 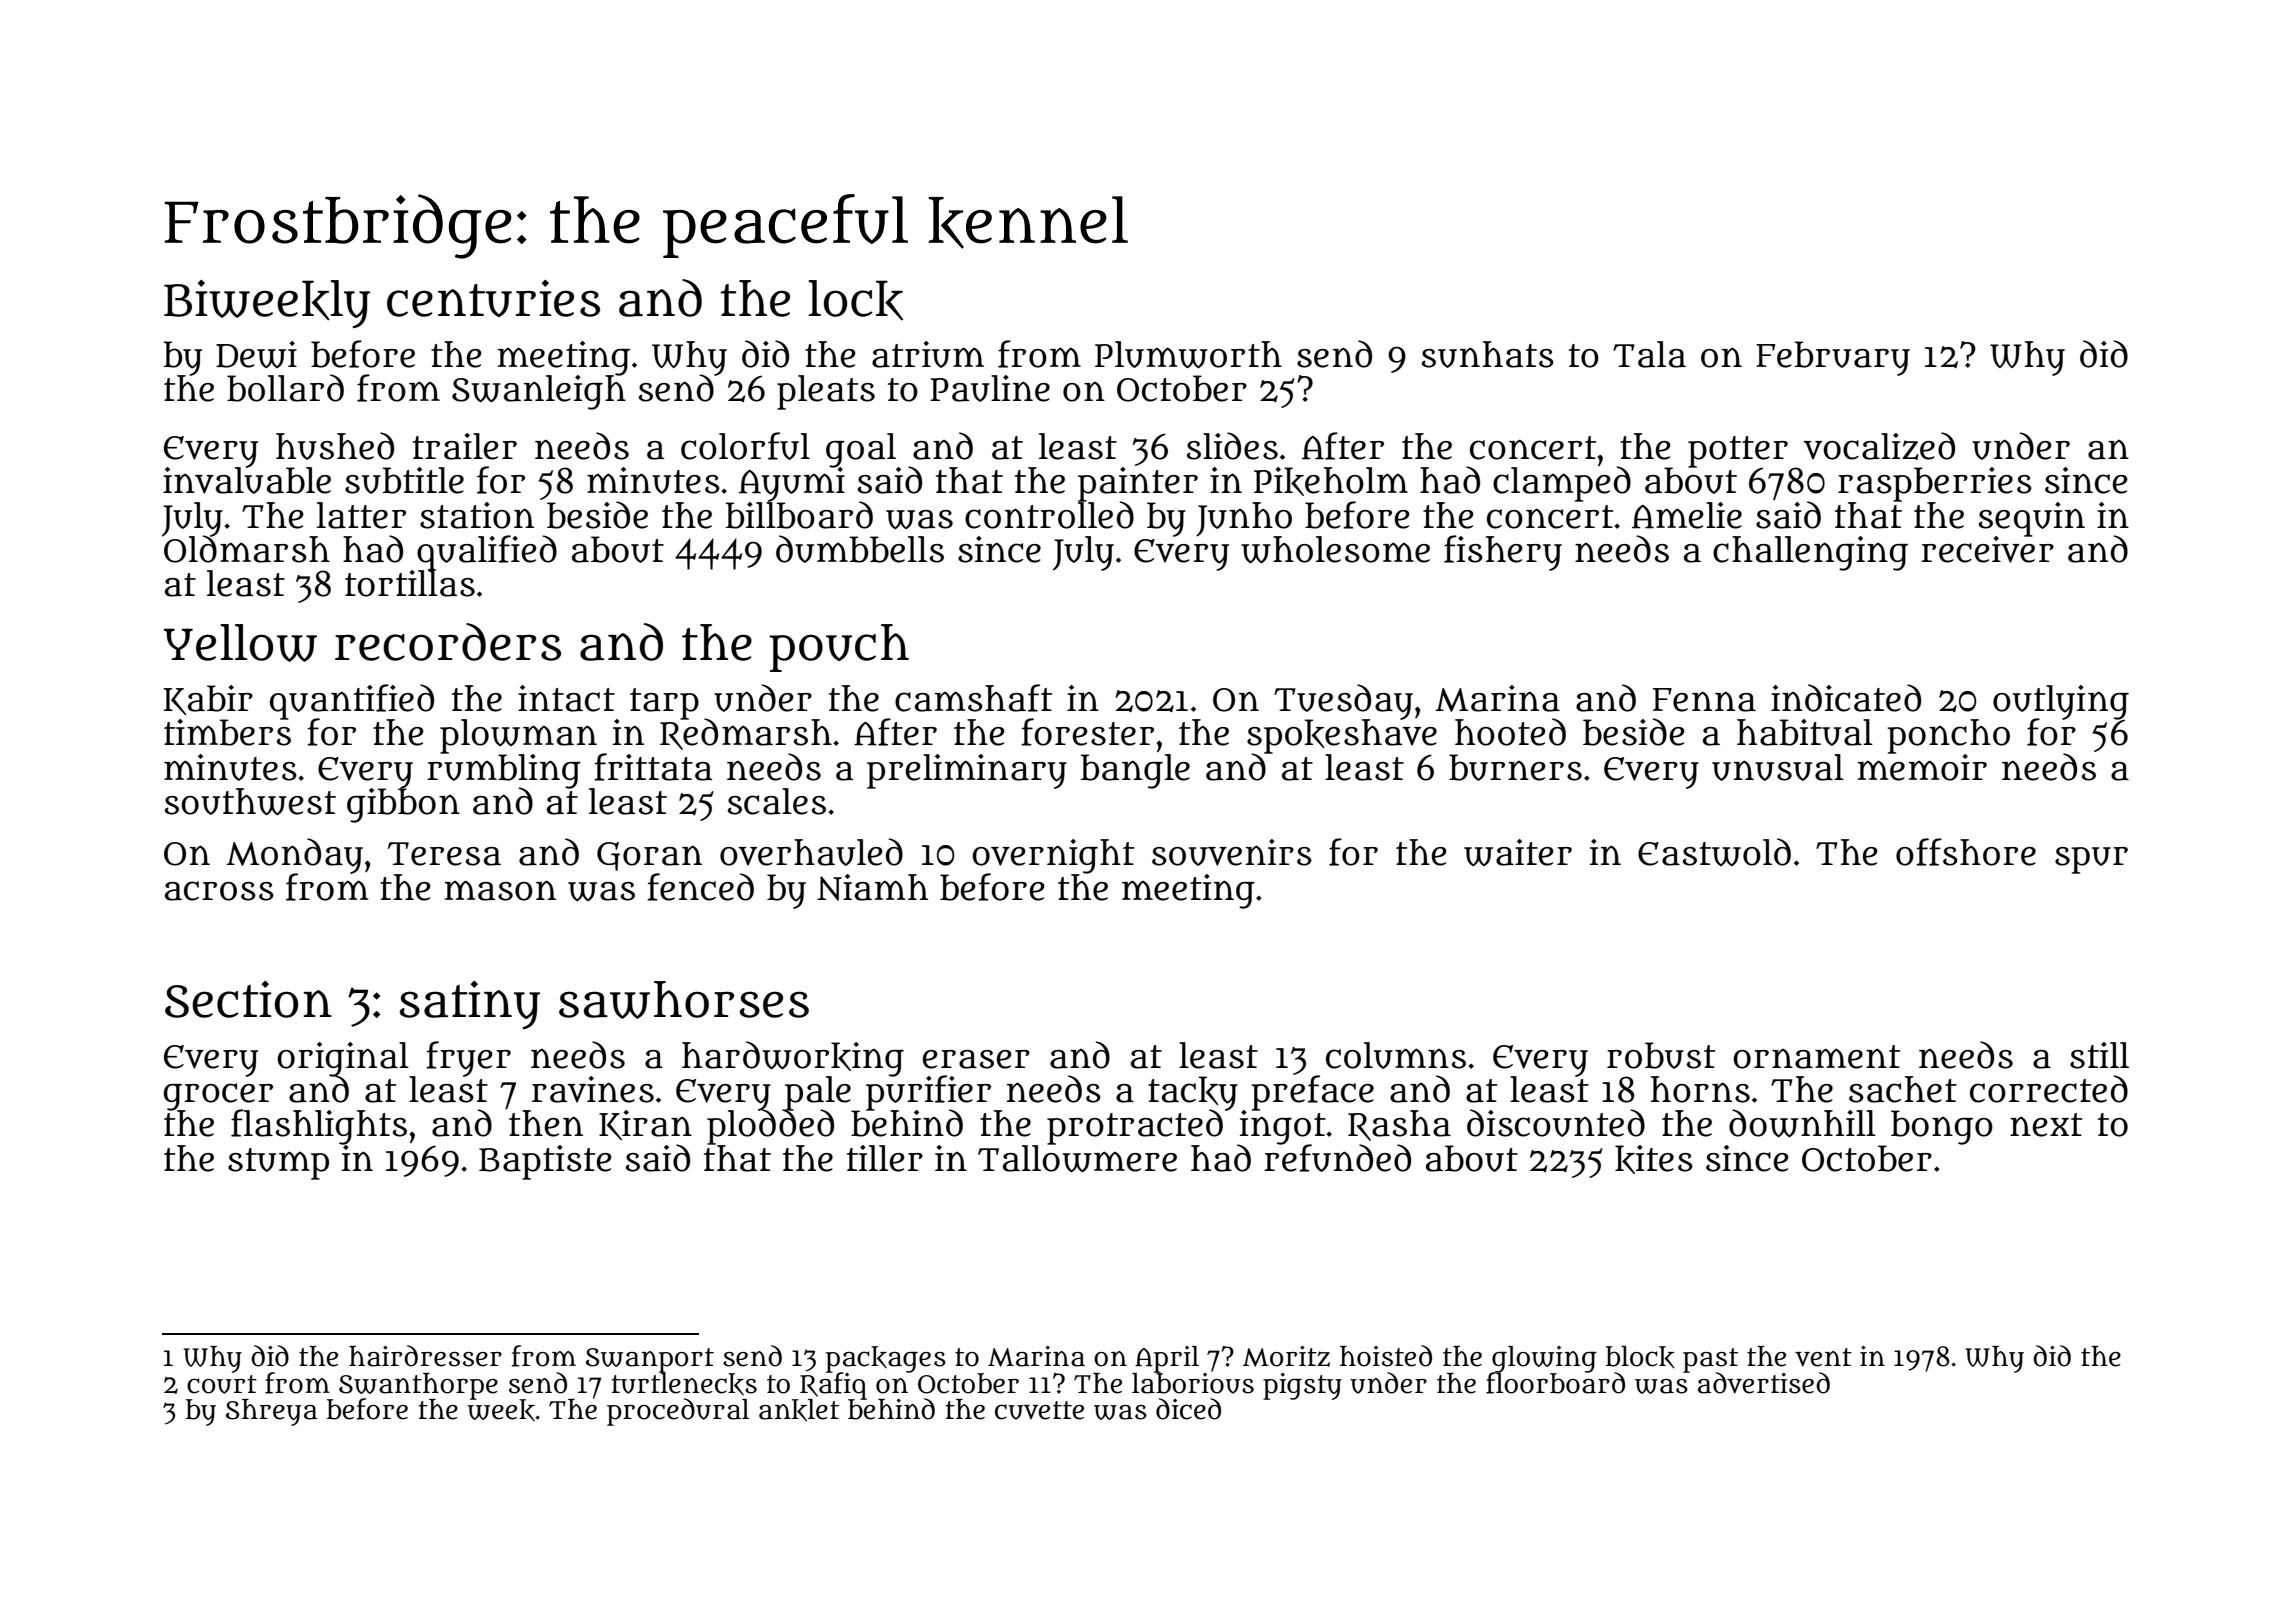 What do you see at coordinates (1833, 358) in the page?
I see `February` at bounding box center [1833, 358].
